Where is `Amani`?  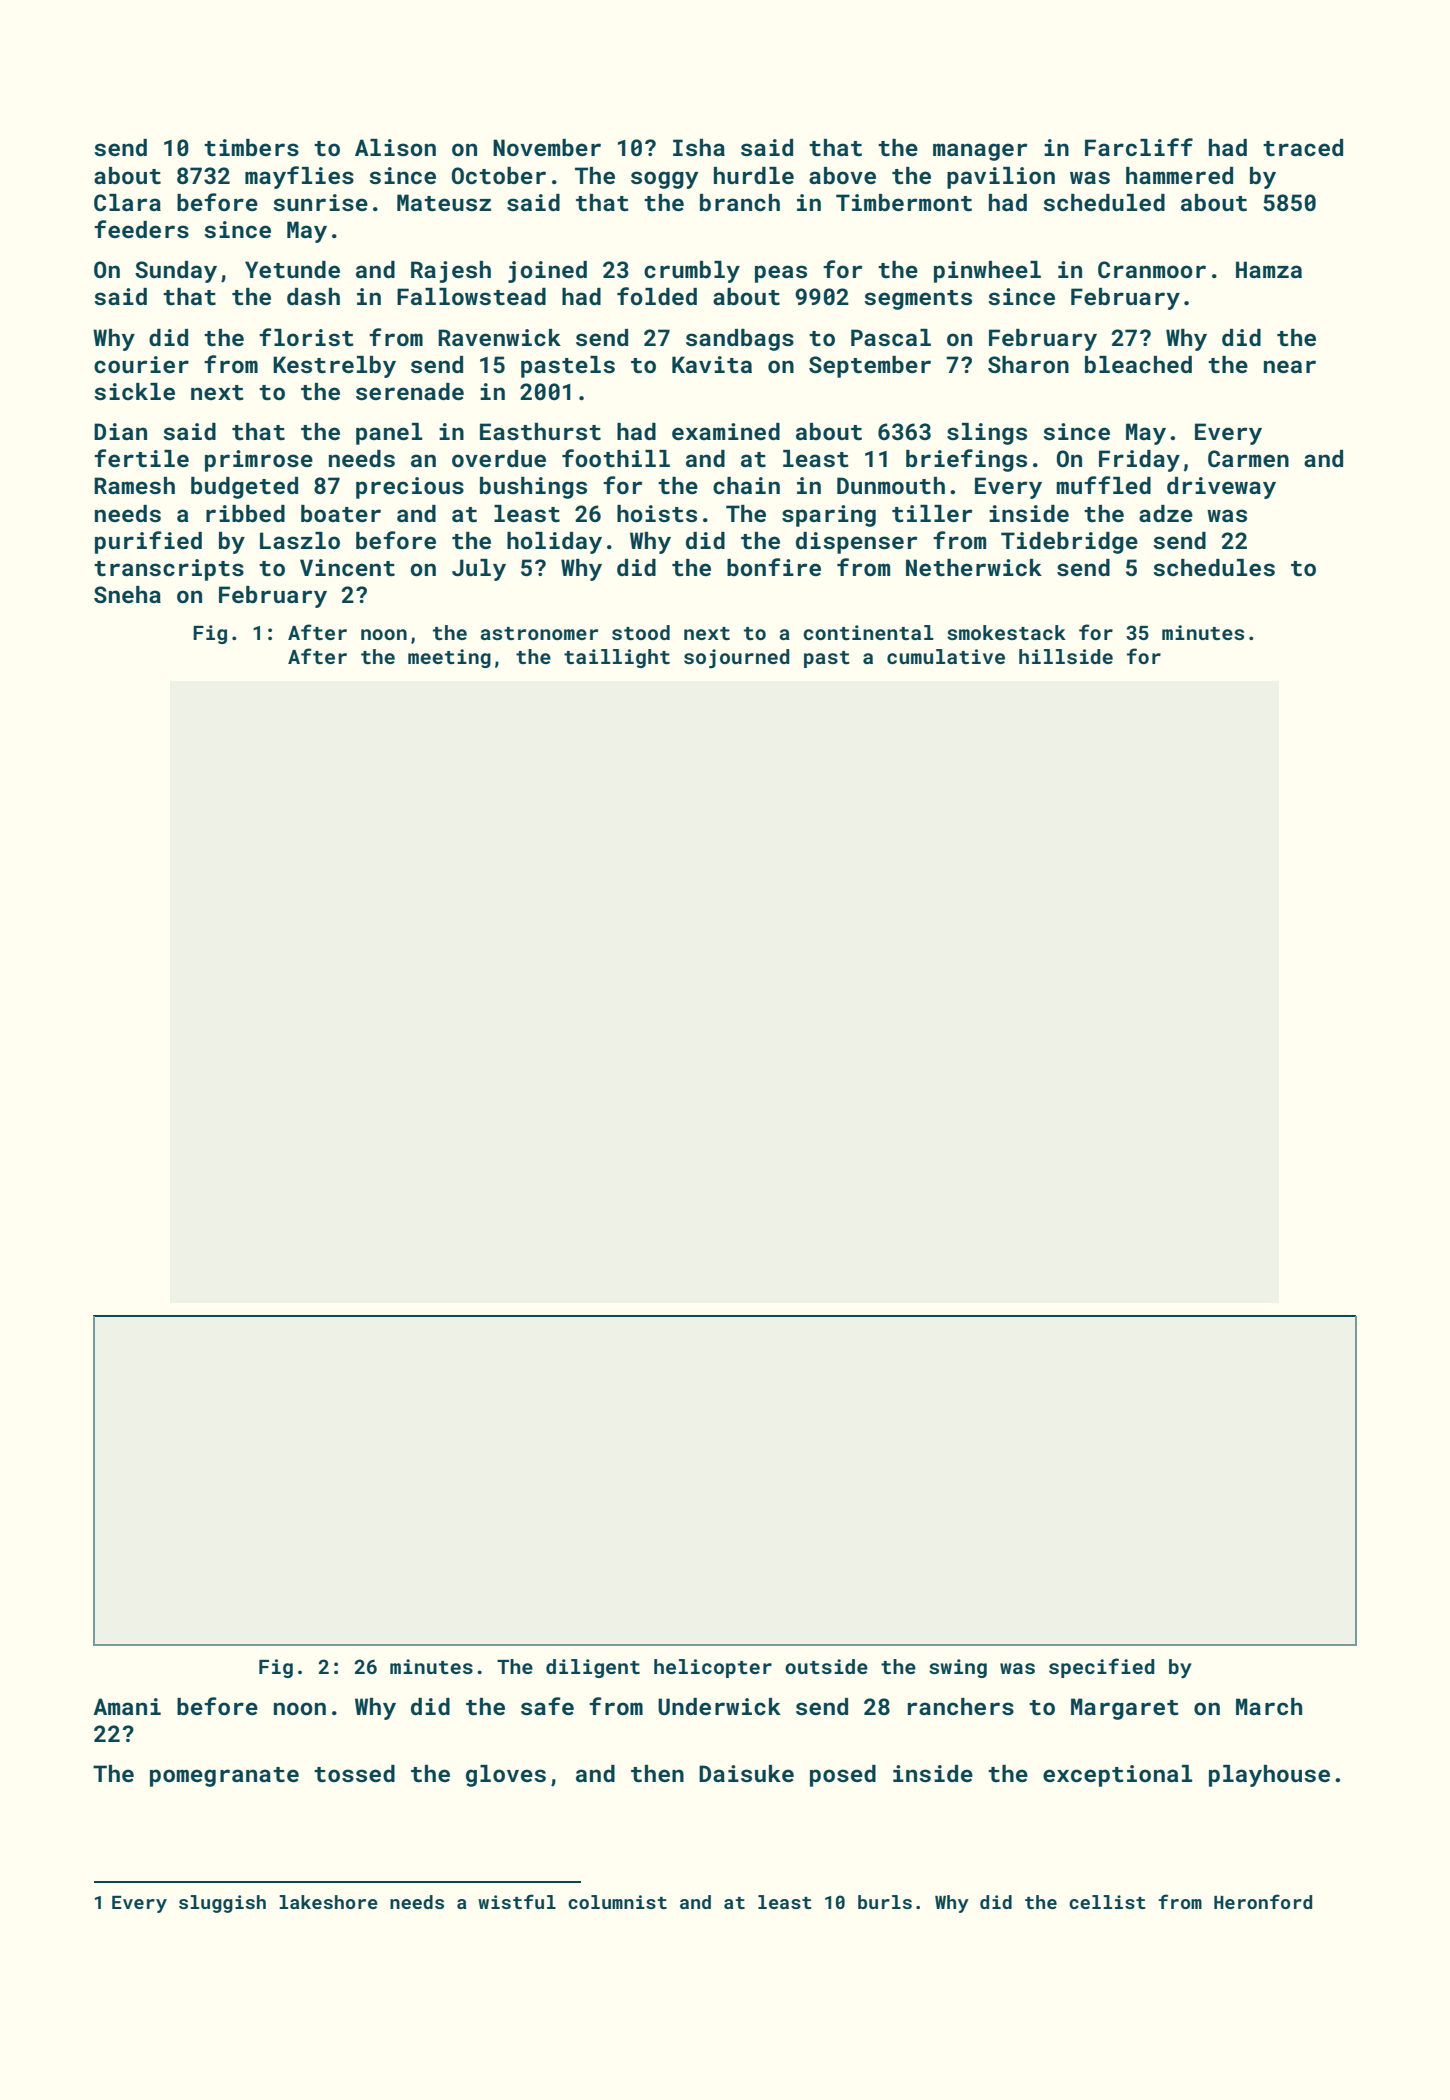 Amani is located at coordinates (127, 1706).
